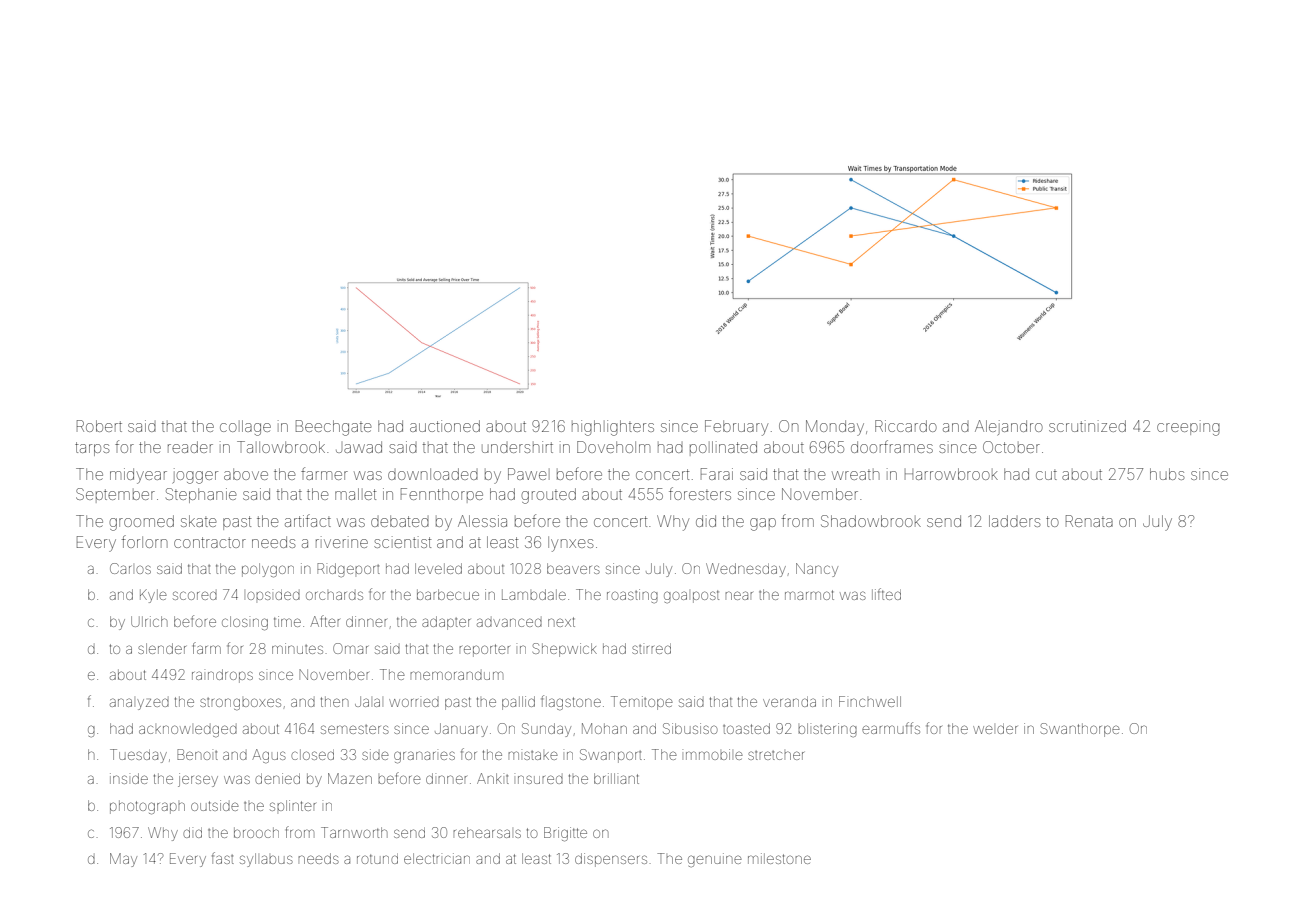  Describe the element at coordinates (886, 594) in the screenshot. I see `lifted` at that location.
